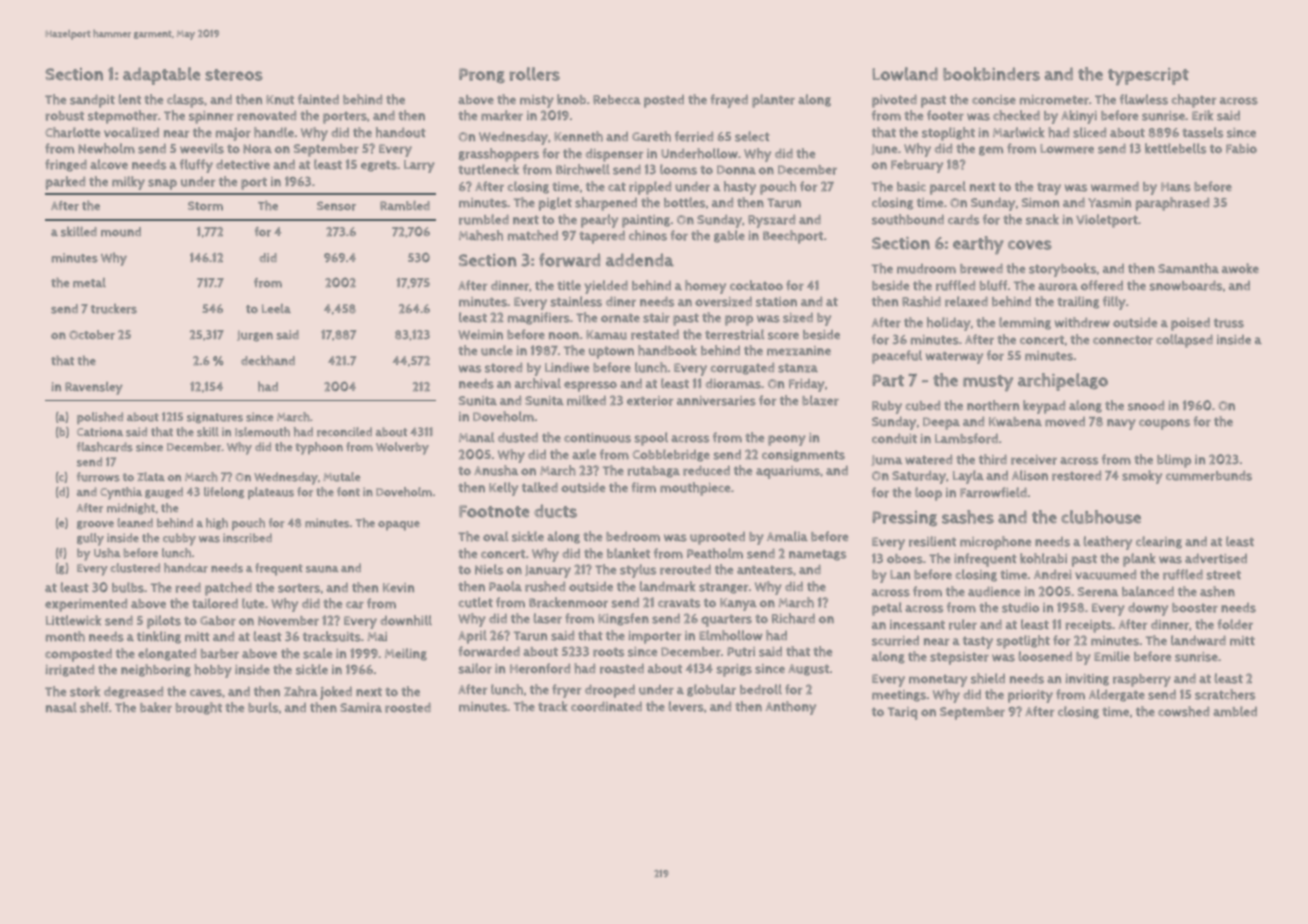 The width and height of the document is (1308, 924). Describe the element at coordinates (685, 569) in the document. I see `rerouted` at that location.
